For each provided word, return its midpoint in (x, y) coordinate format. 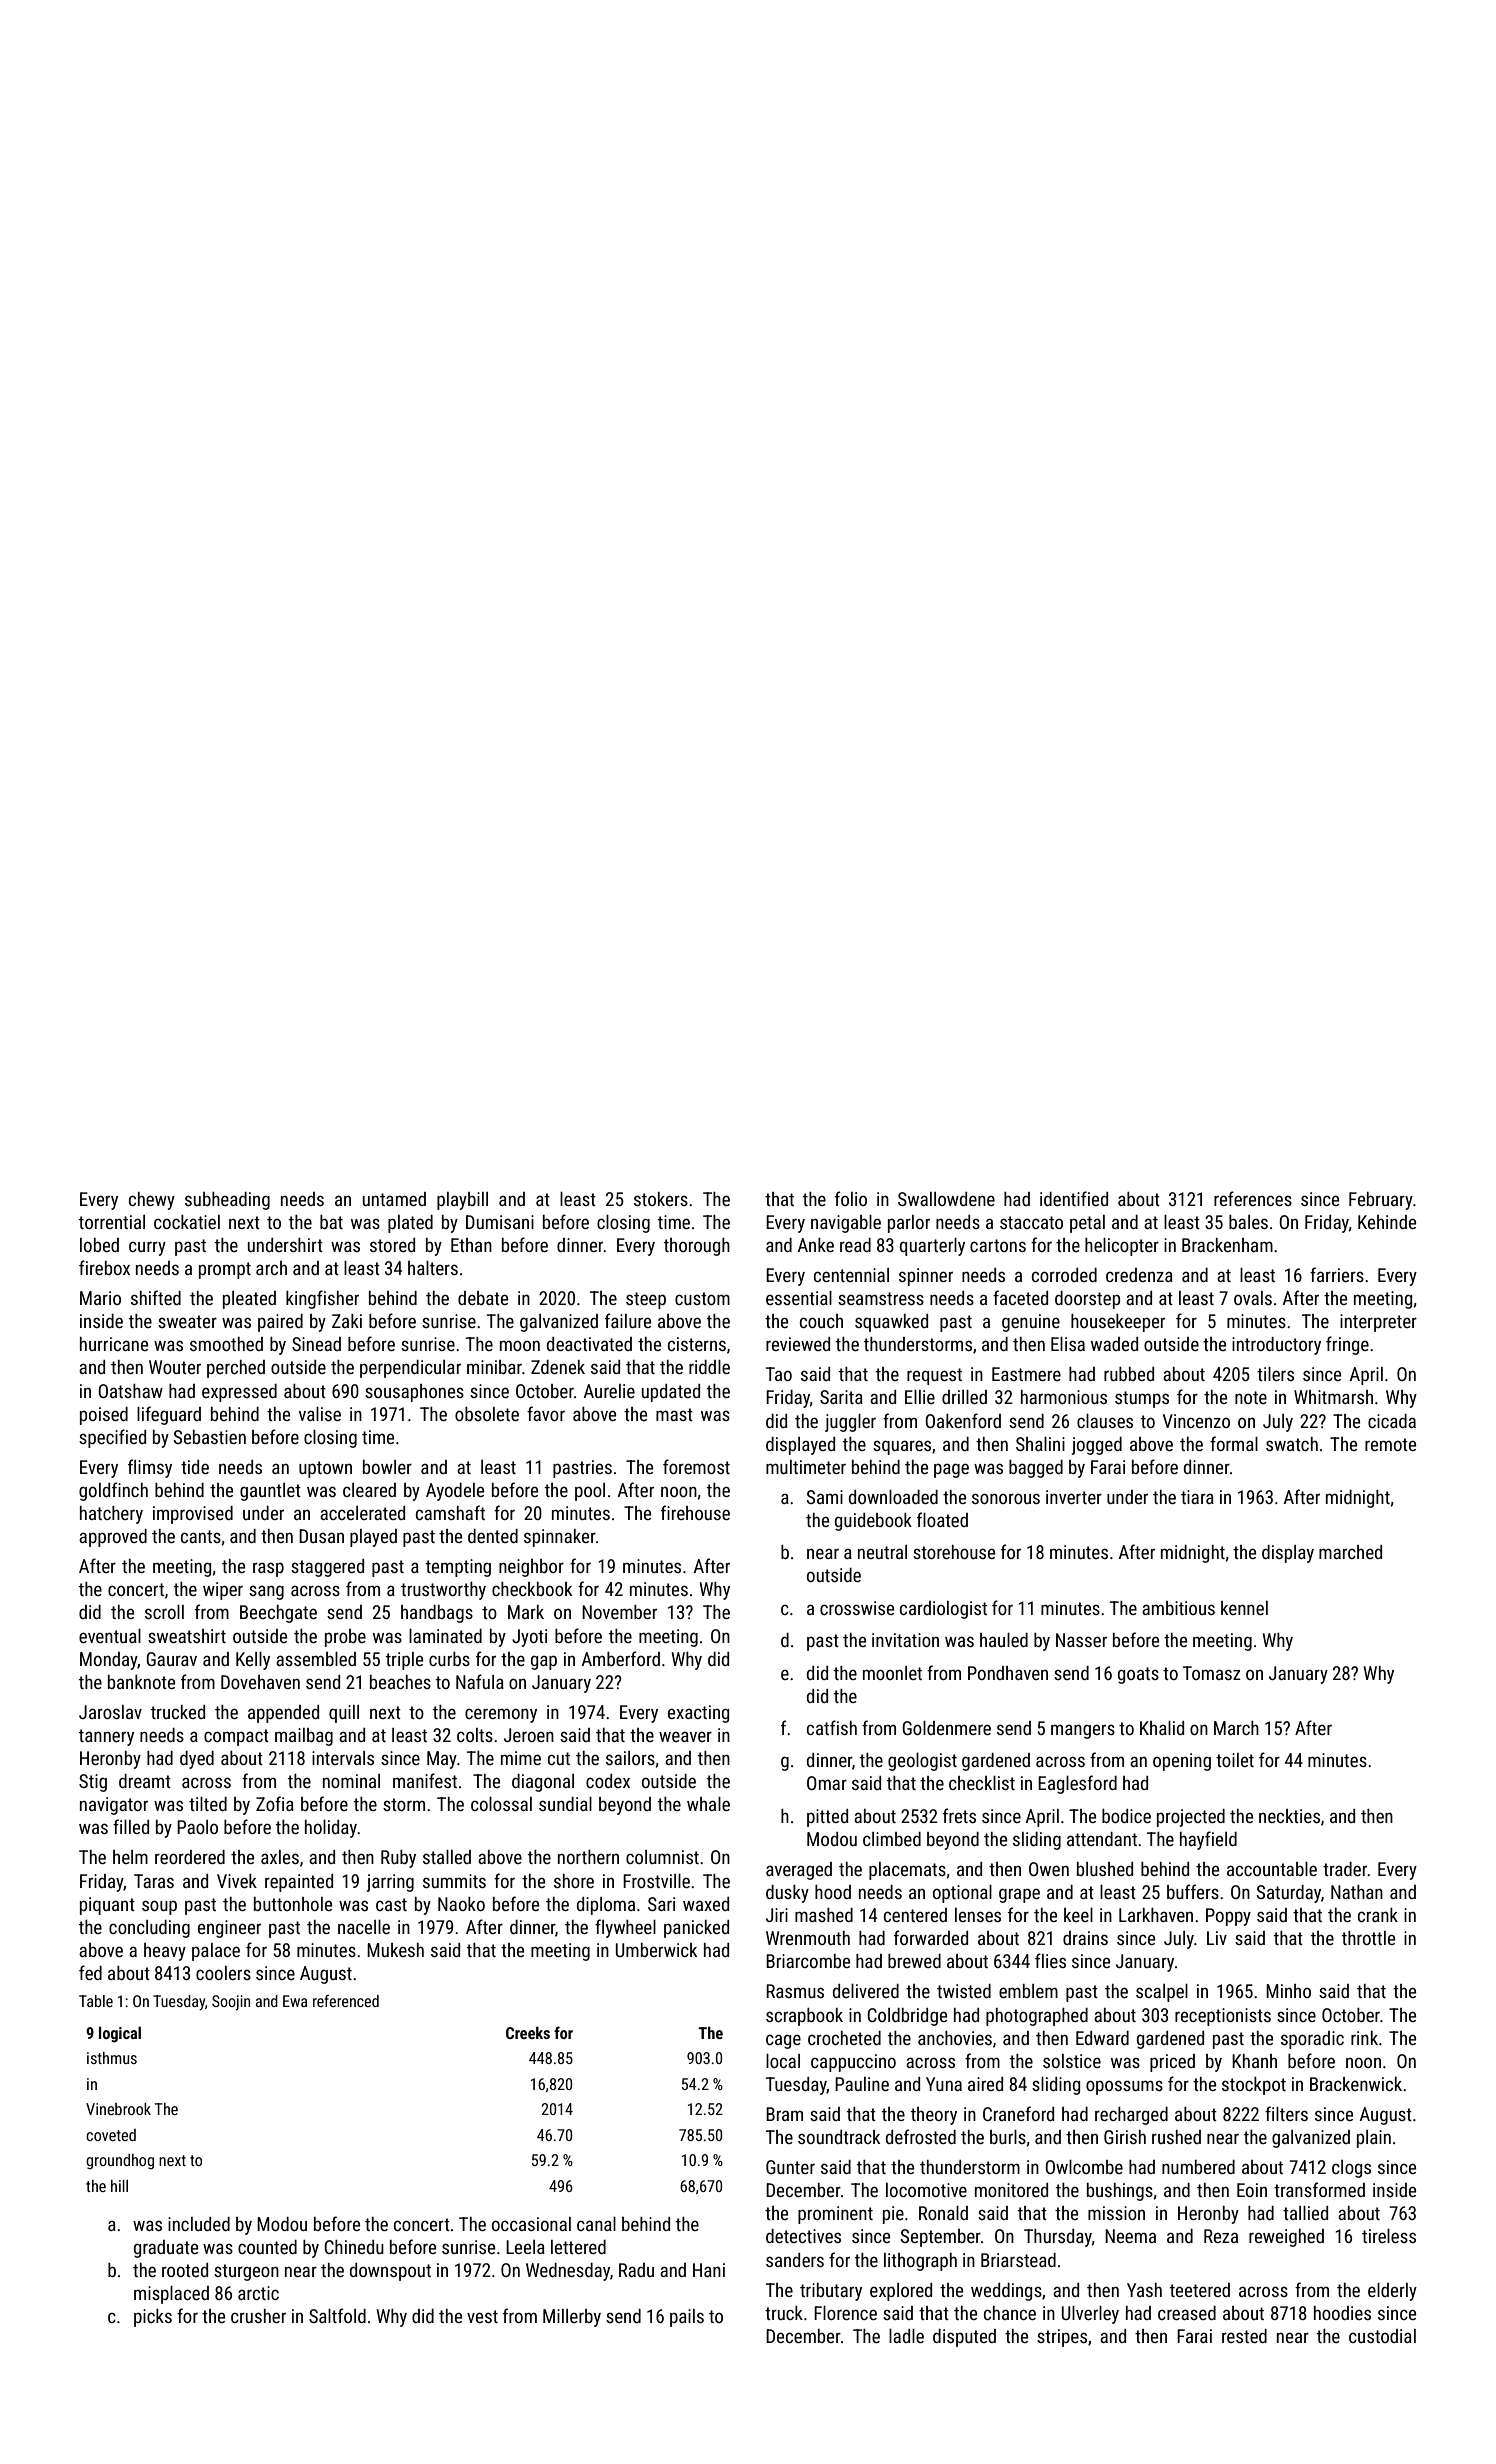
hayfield (1208, 1840)
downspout (390, 2272)
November (619, 1612)
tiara (1197, 1497)
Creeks (528, 2032)
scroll (164, 1612)
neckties (1289, 1816)
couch (821, 1321)
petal (1087, 1224)
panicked (696, 1929)
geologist (922, 1762)
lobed (99, 1245)
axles (280, 1857)
